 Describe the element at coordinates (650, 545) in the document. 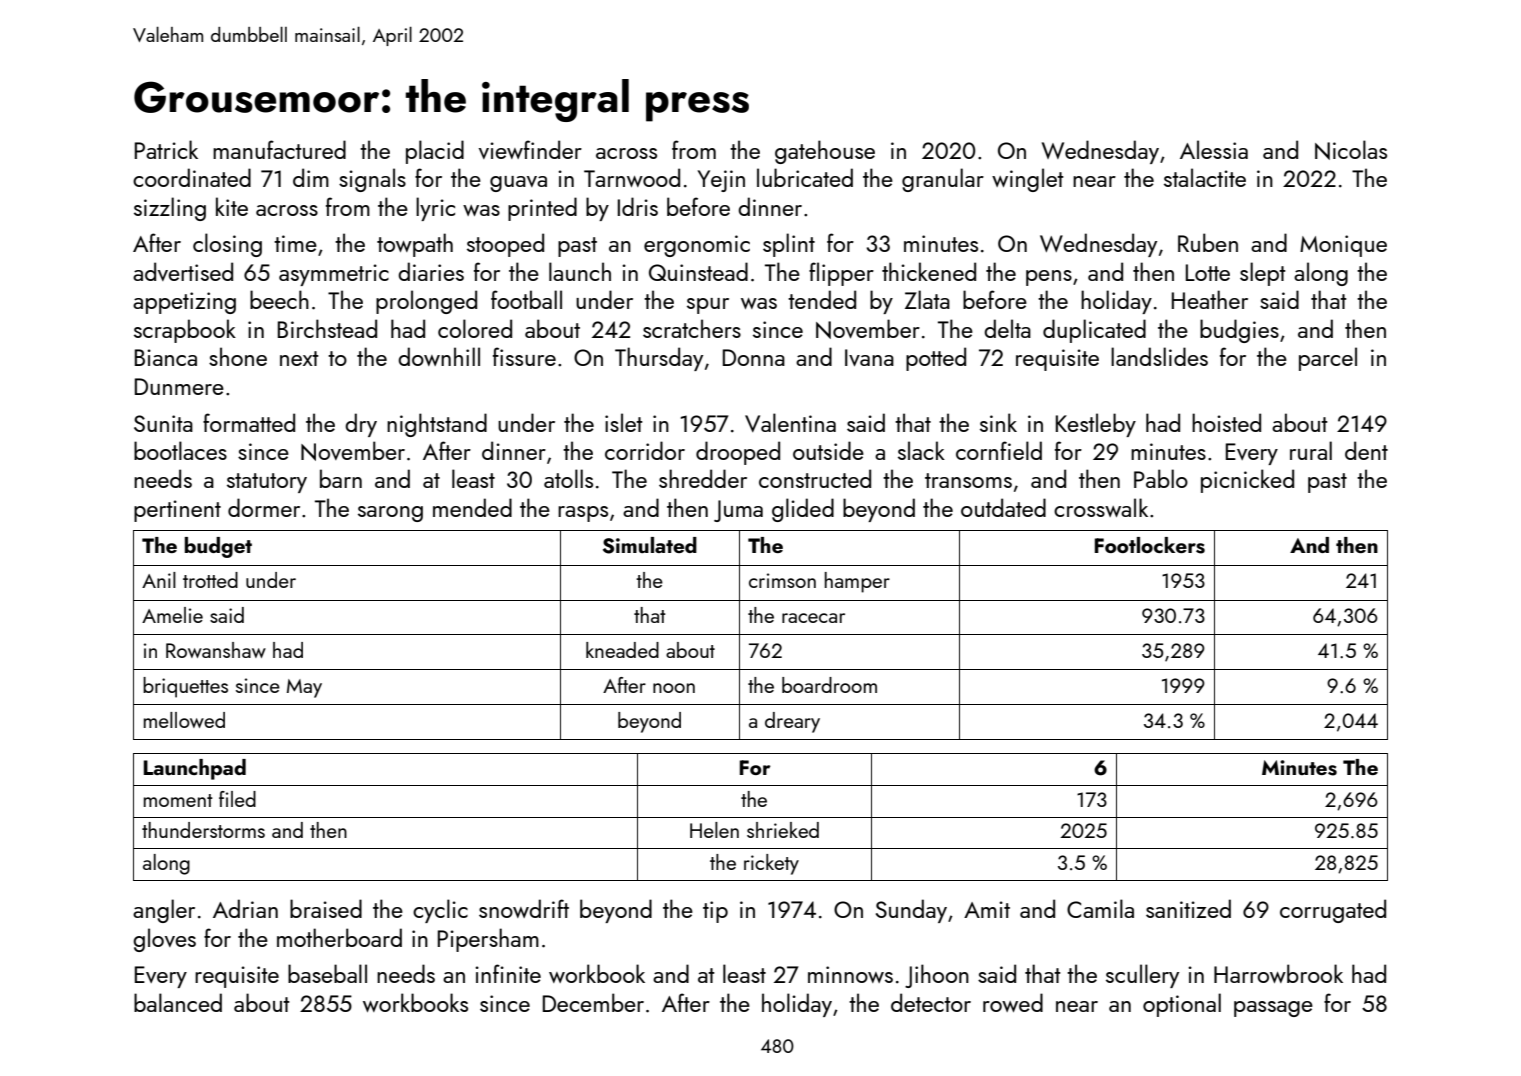

I see `Simulated` at that location.
